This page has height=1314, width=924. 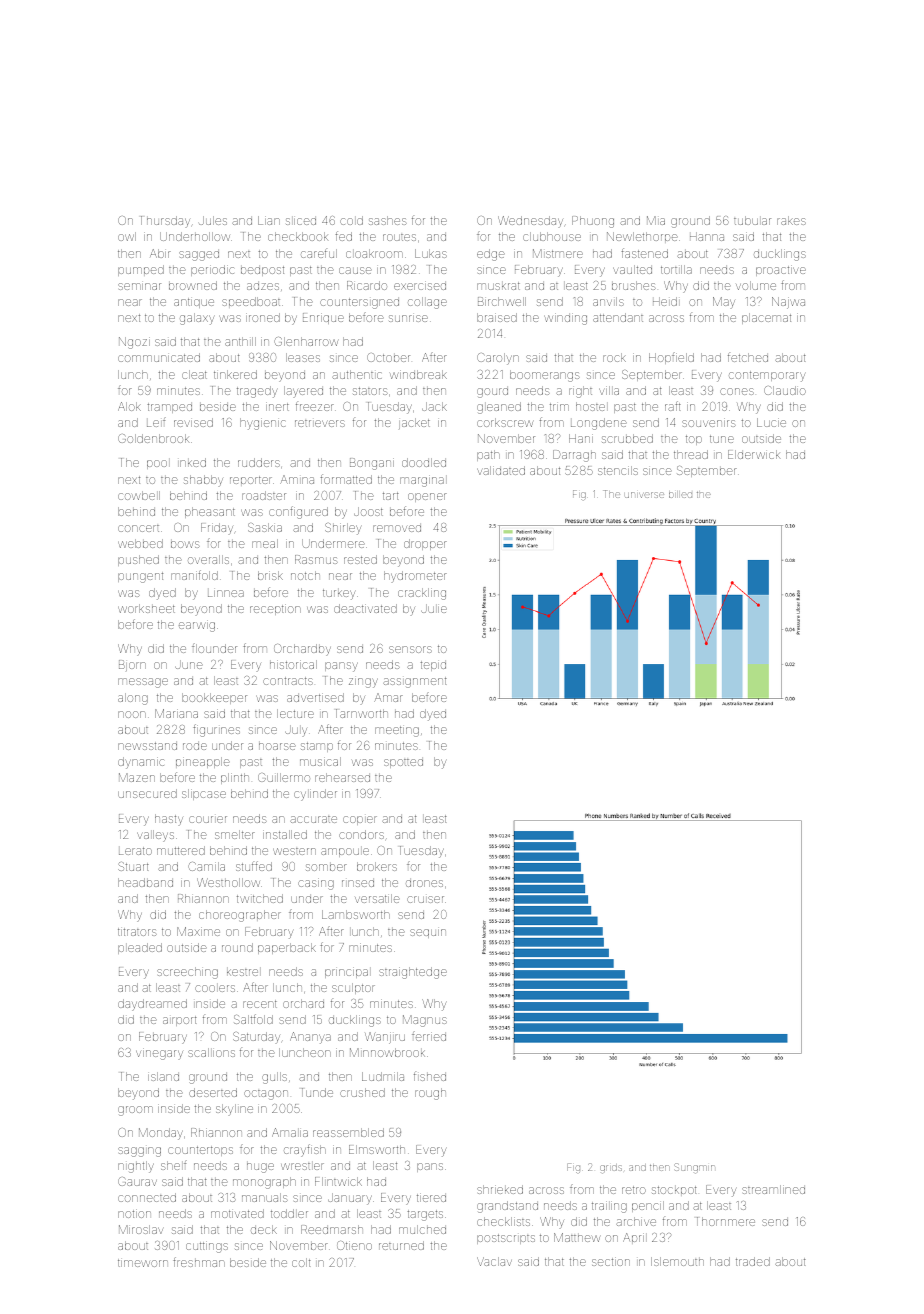 I want to click on bookkeeper, so click(x=214, y=698).
